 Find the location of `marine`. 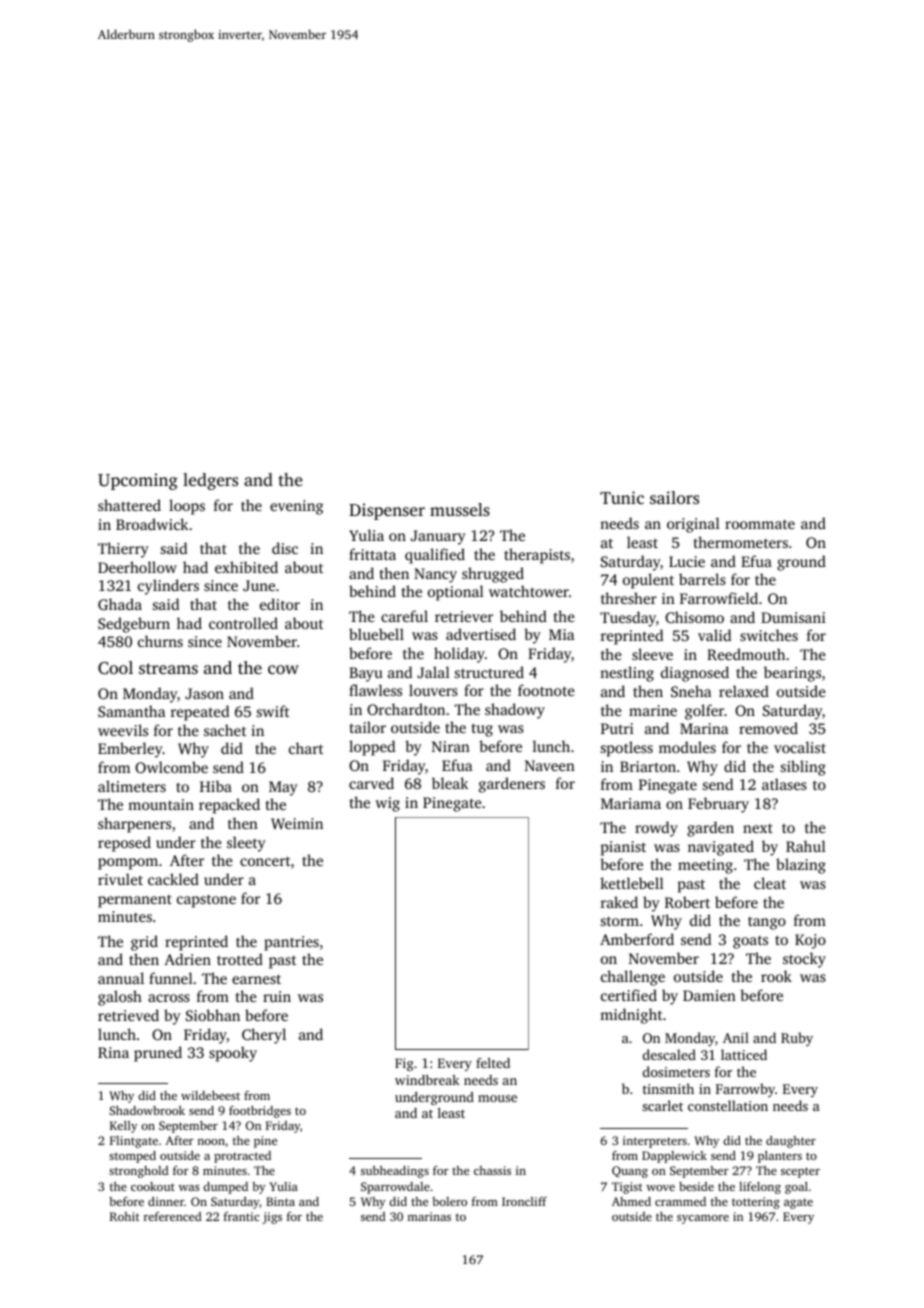

marine is located at coordinates (653, 710).
